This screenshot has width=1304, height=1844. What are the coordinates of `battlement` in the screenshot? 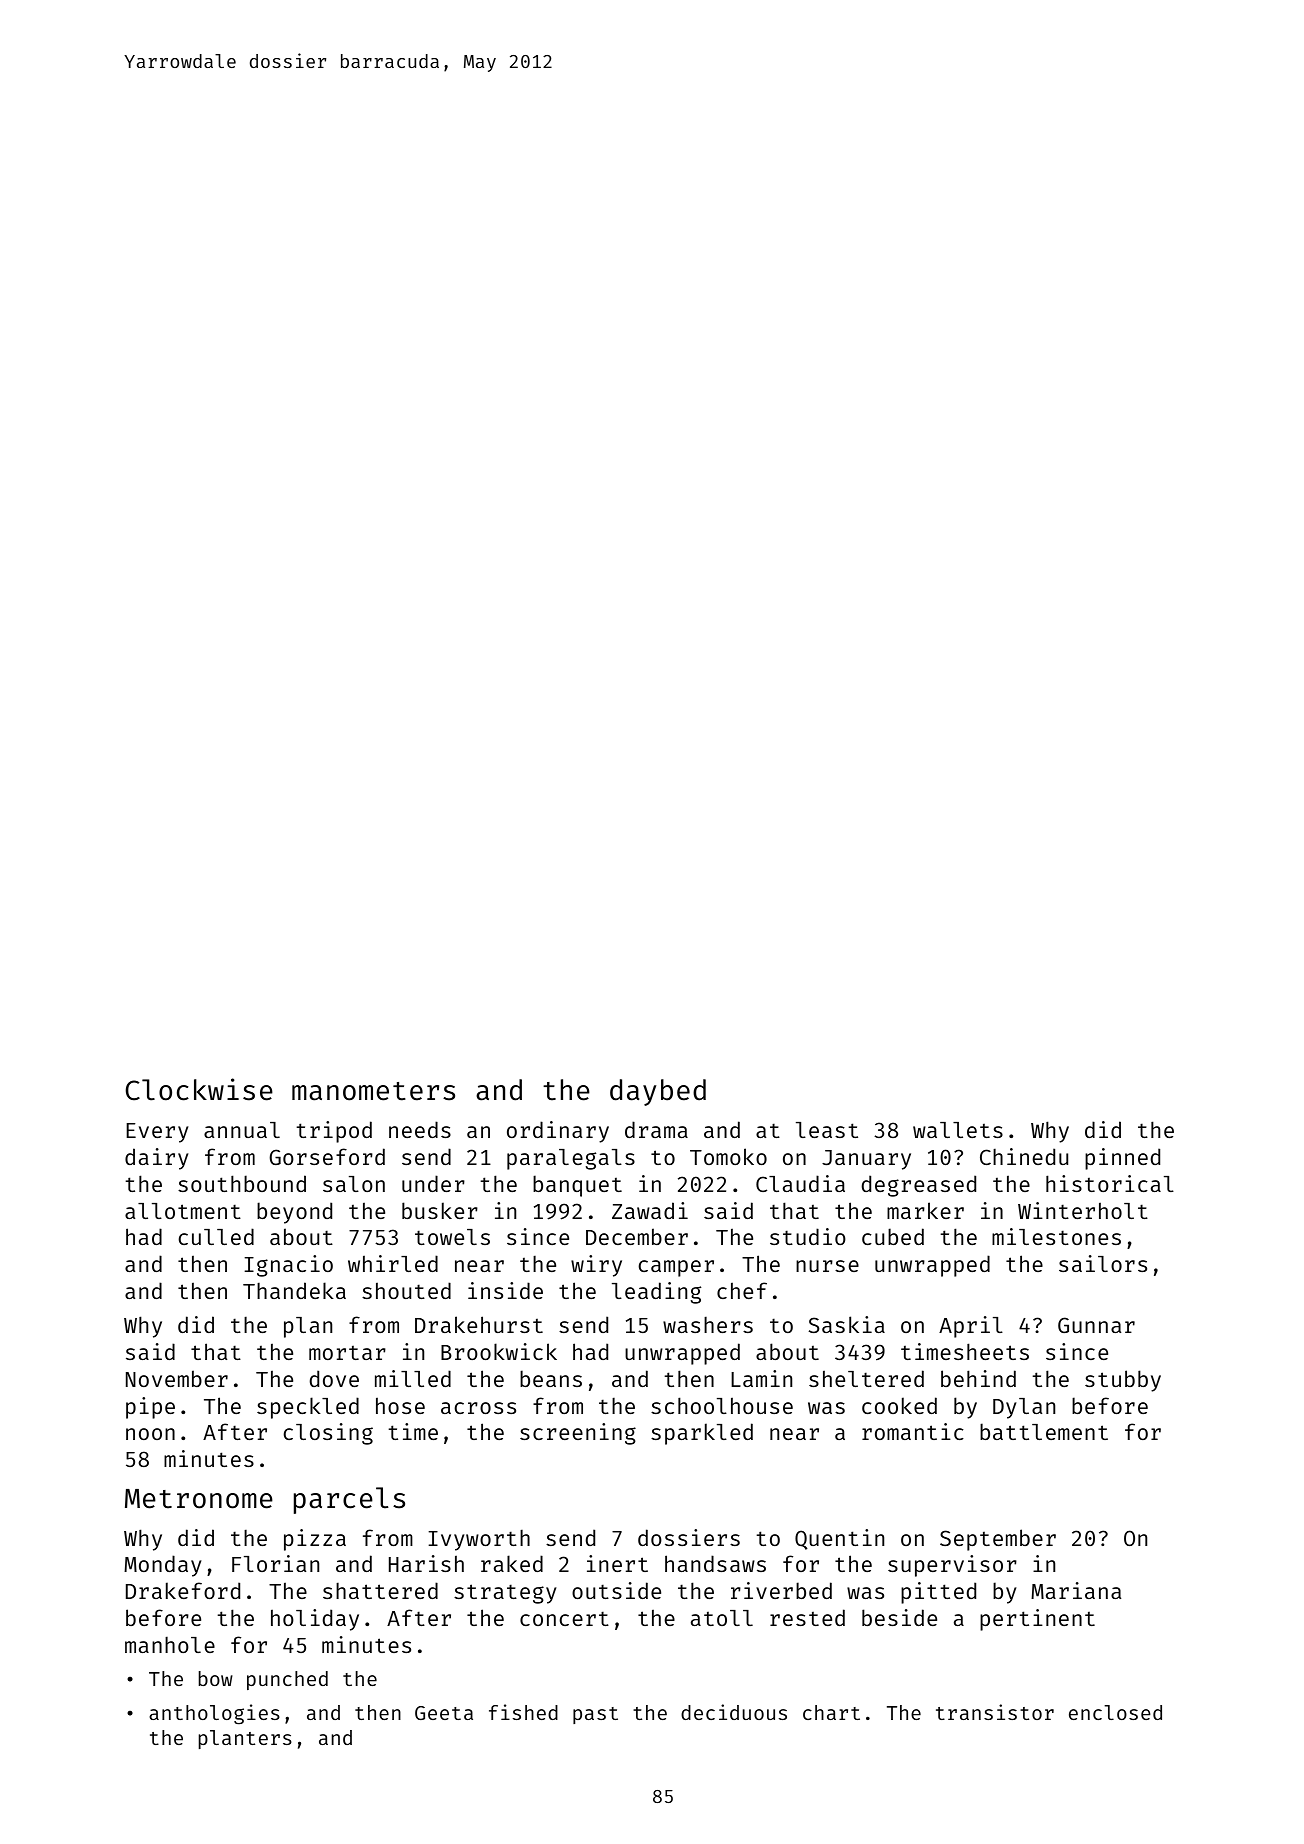 It's located at (1044, 1431).
